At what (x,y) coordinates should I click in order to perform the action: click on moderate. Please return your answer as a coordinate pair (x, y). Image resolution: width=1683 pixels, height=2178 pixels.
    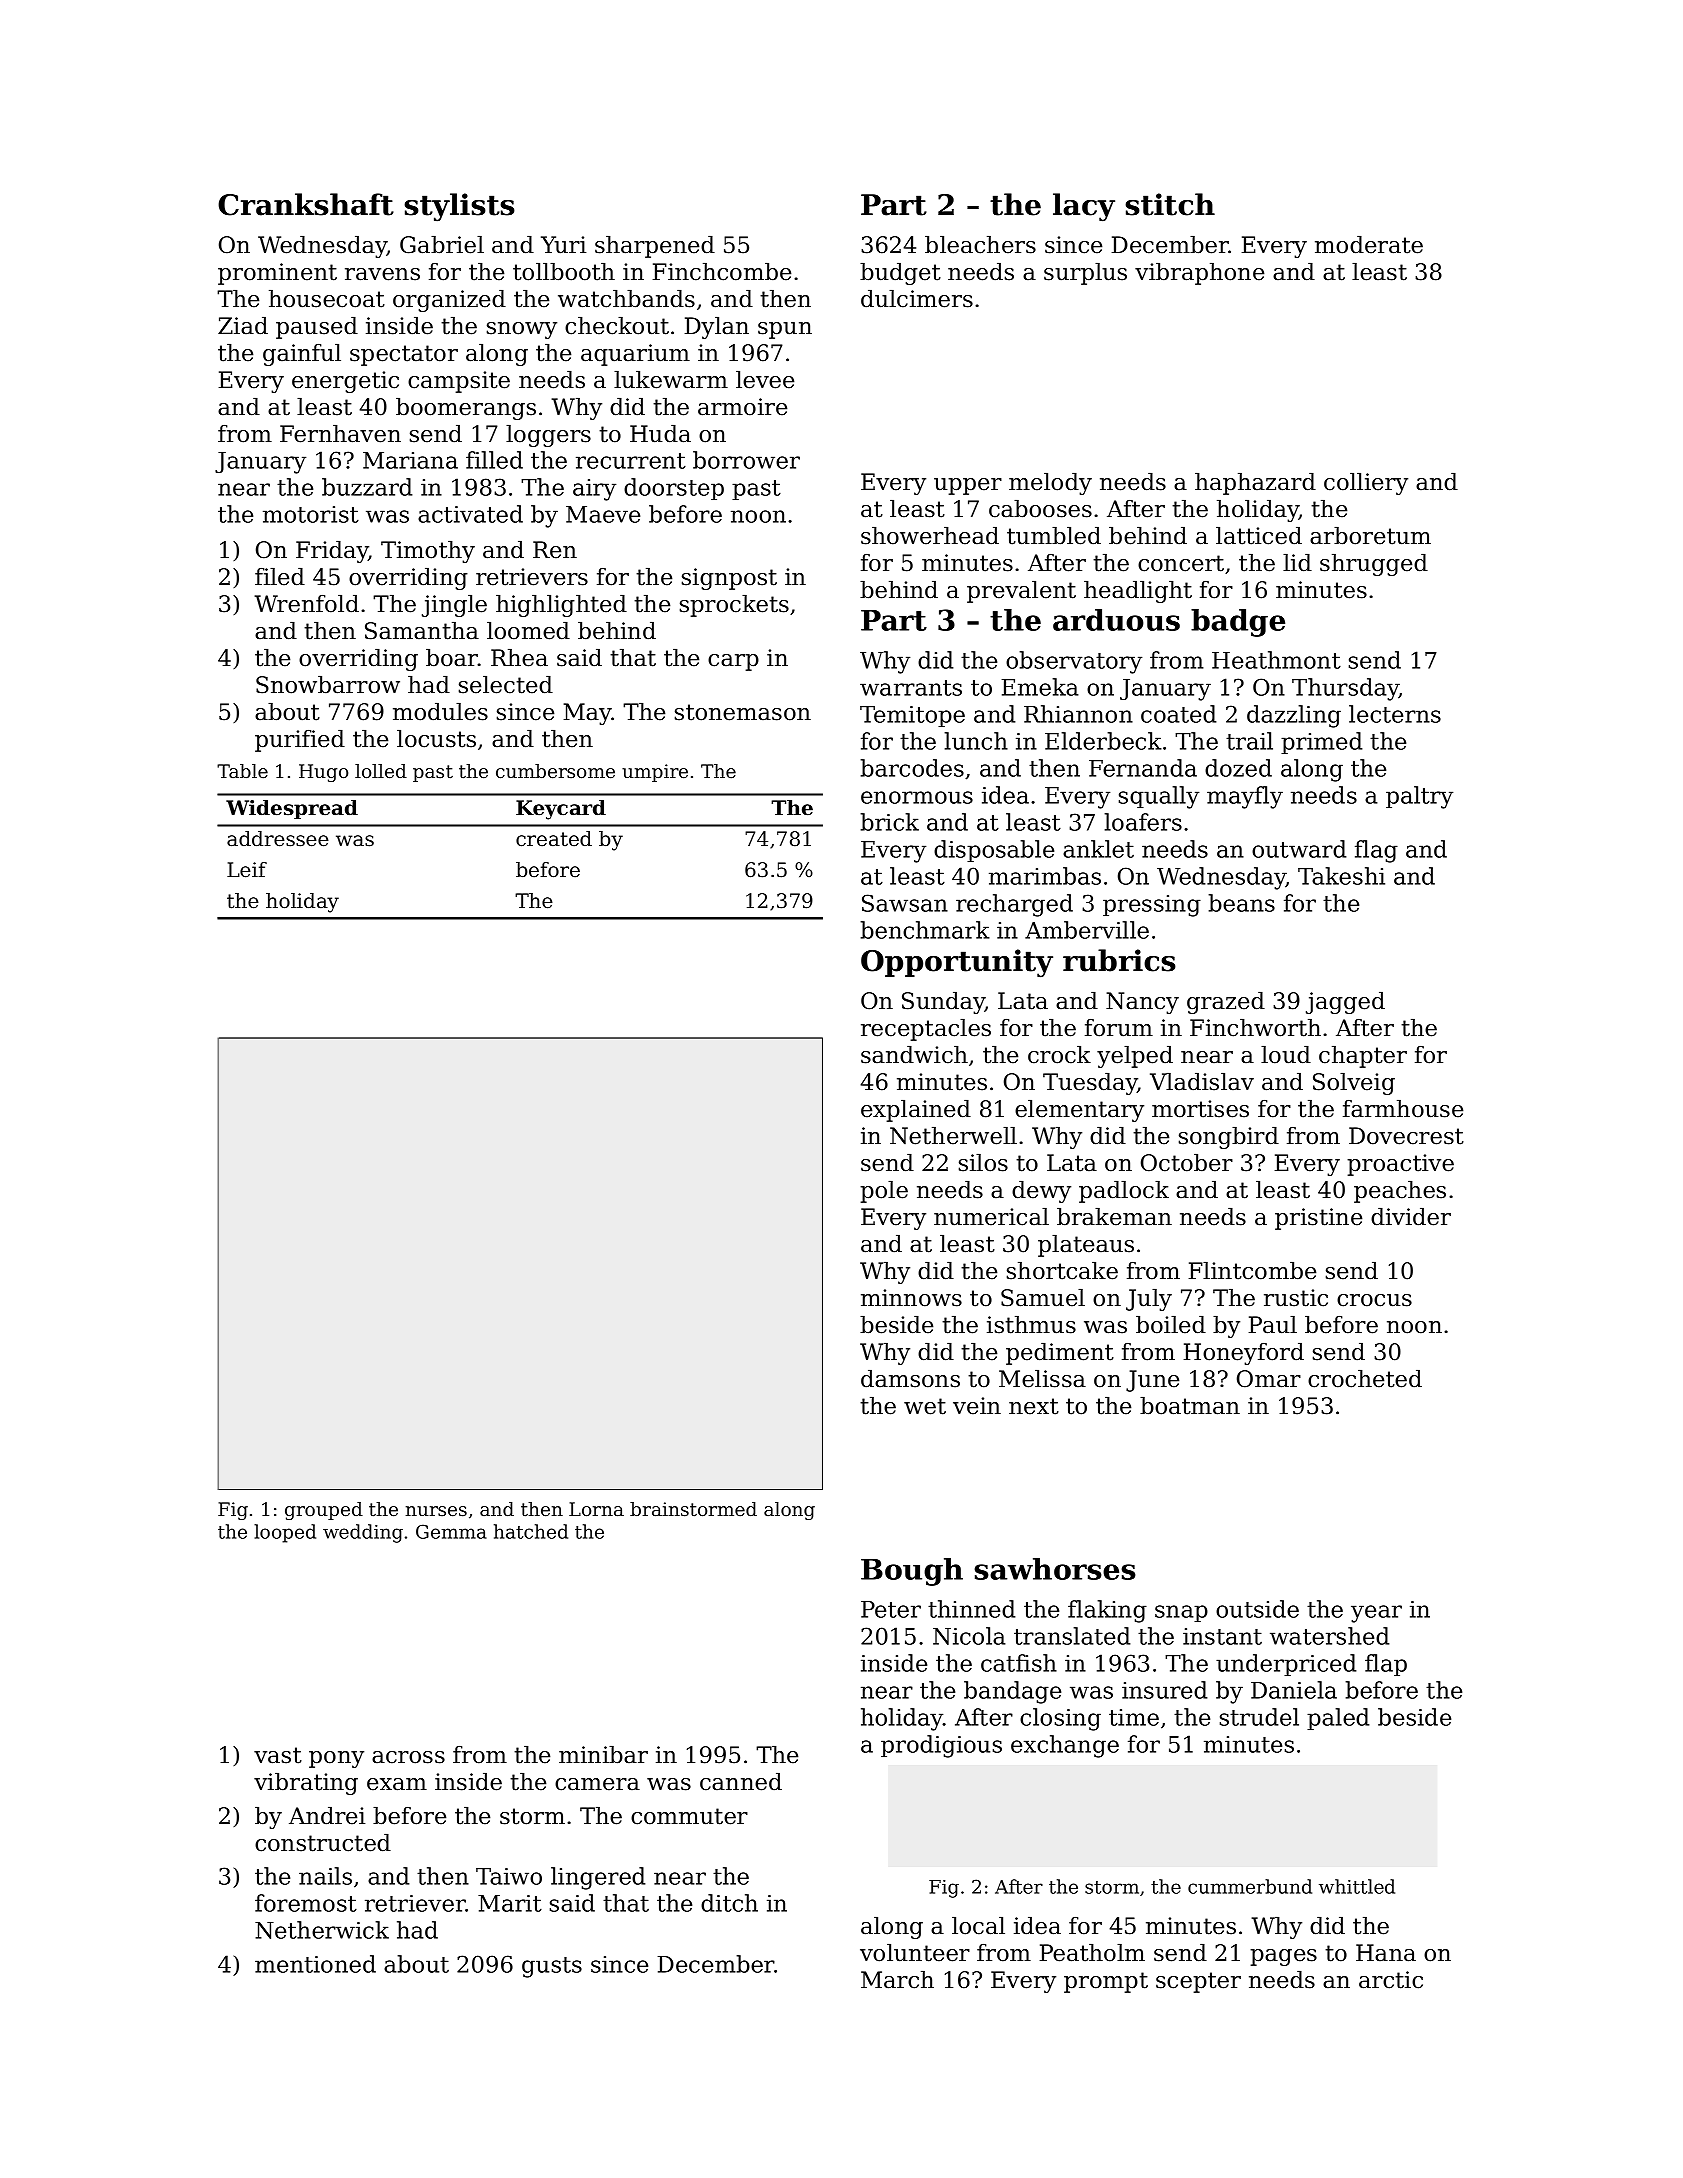
    Looking at the image, I should click on (1369, 245).
